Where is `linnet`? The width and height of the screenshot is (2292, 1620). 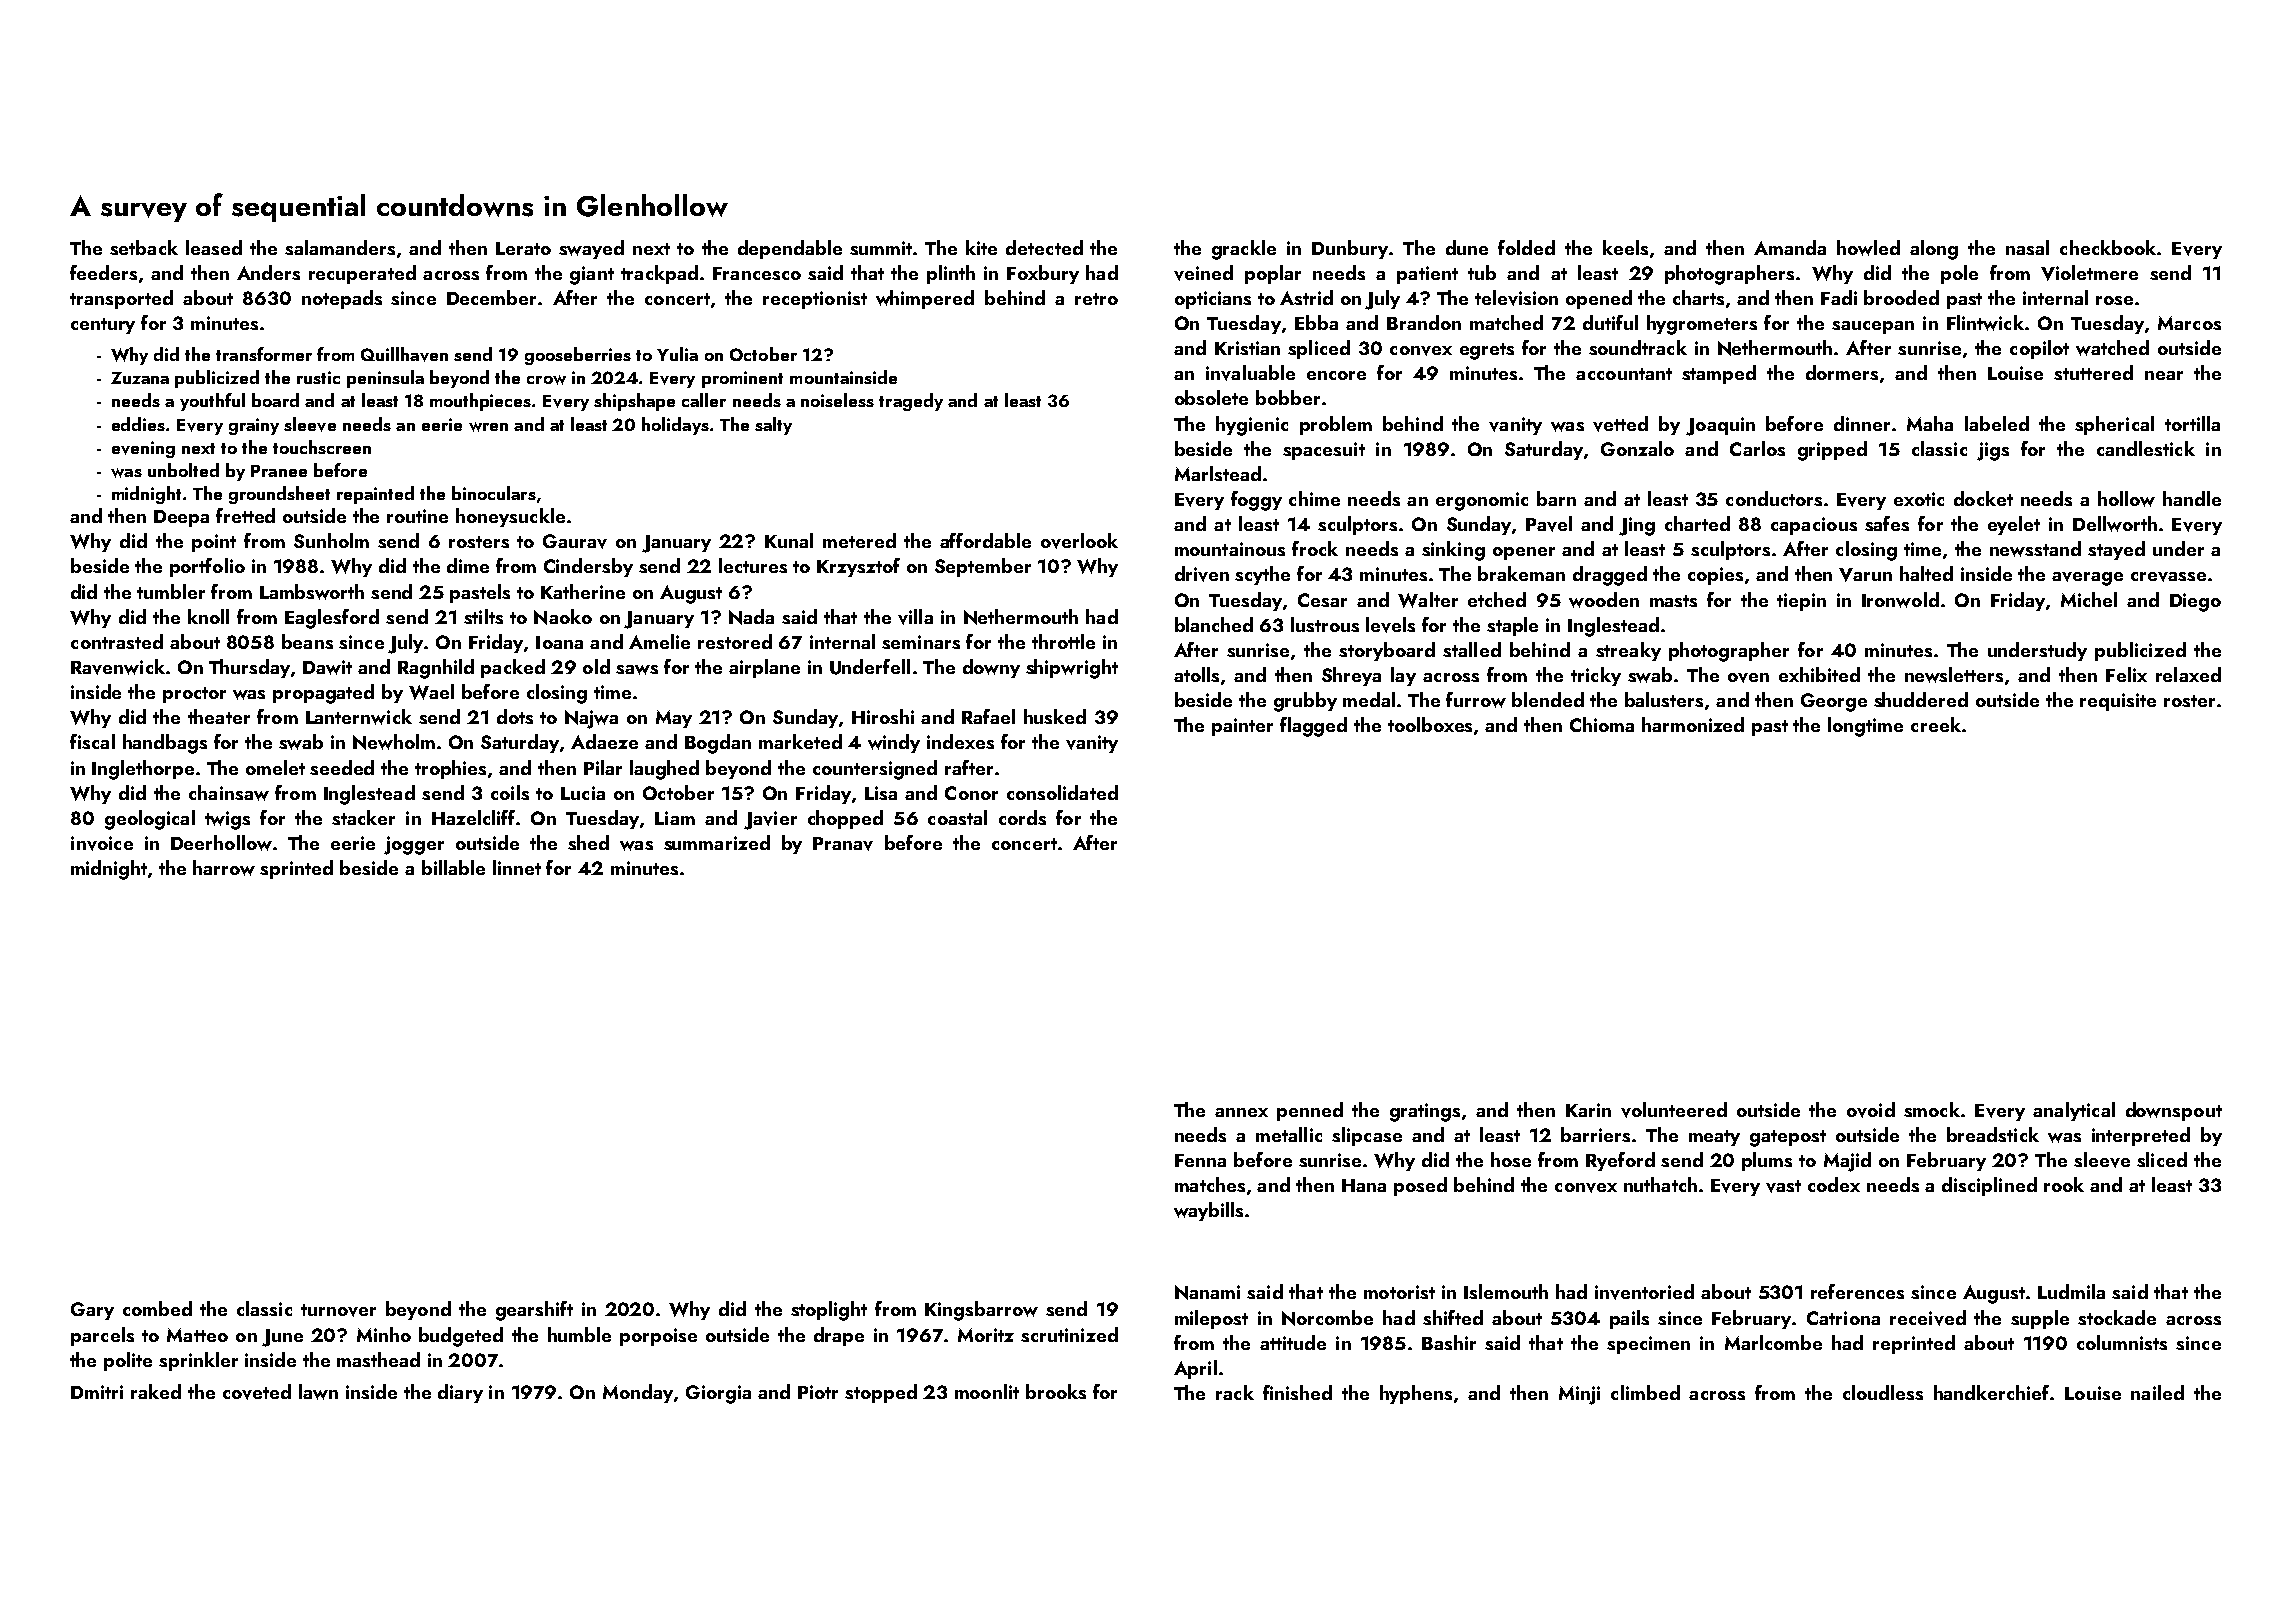
linnet is located at coordinates (517, 867).
